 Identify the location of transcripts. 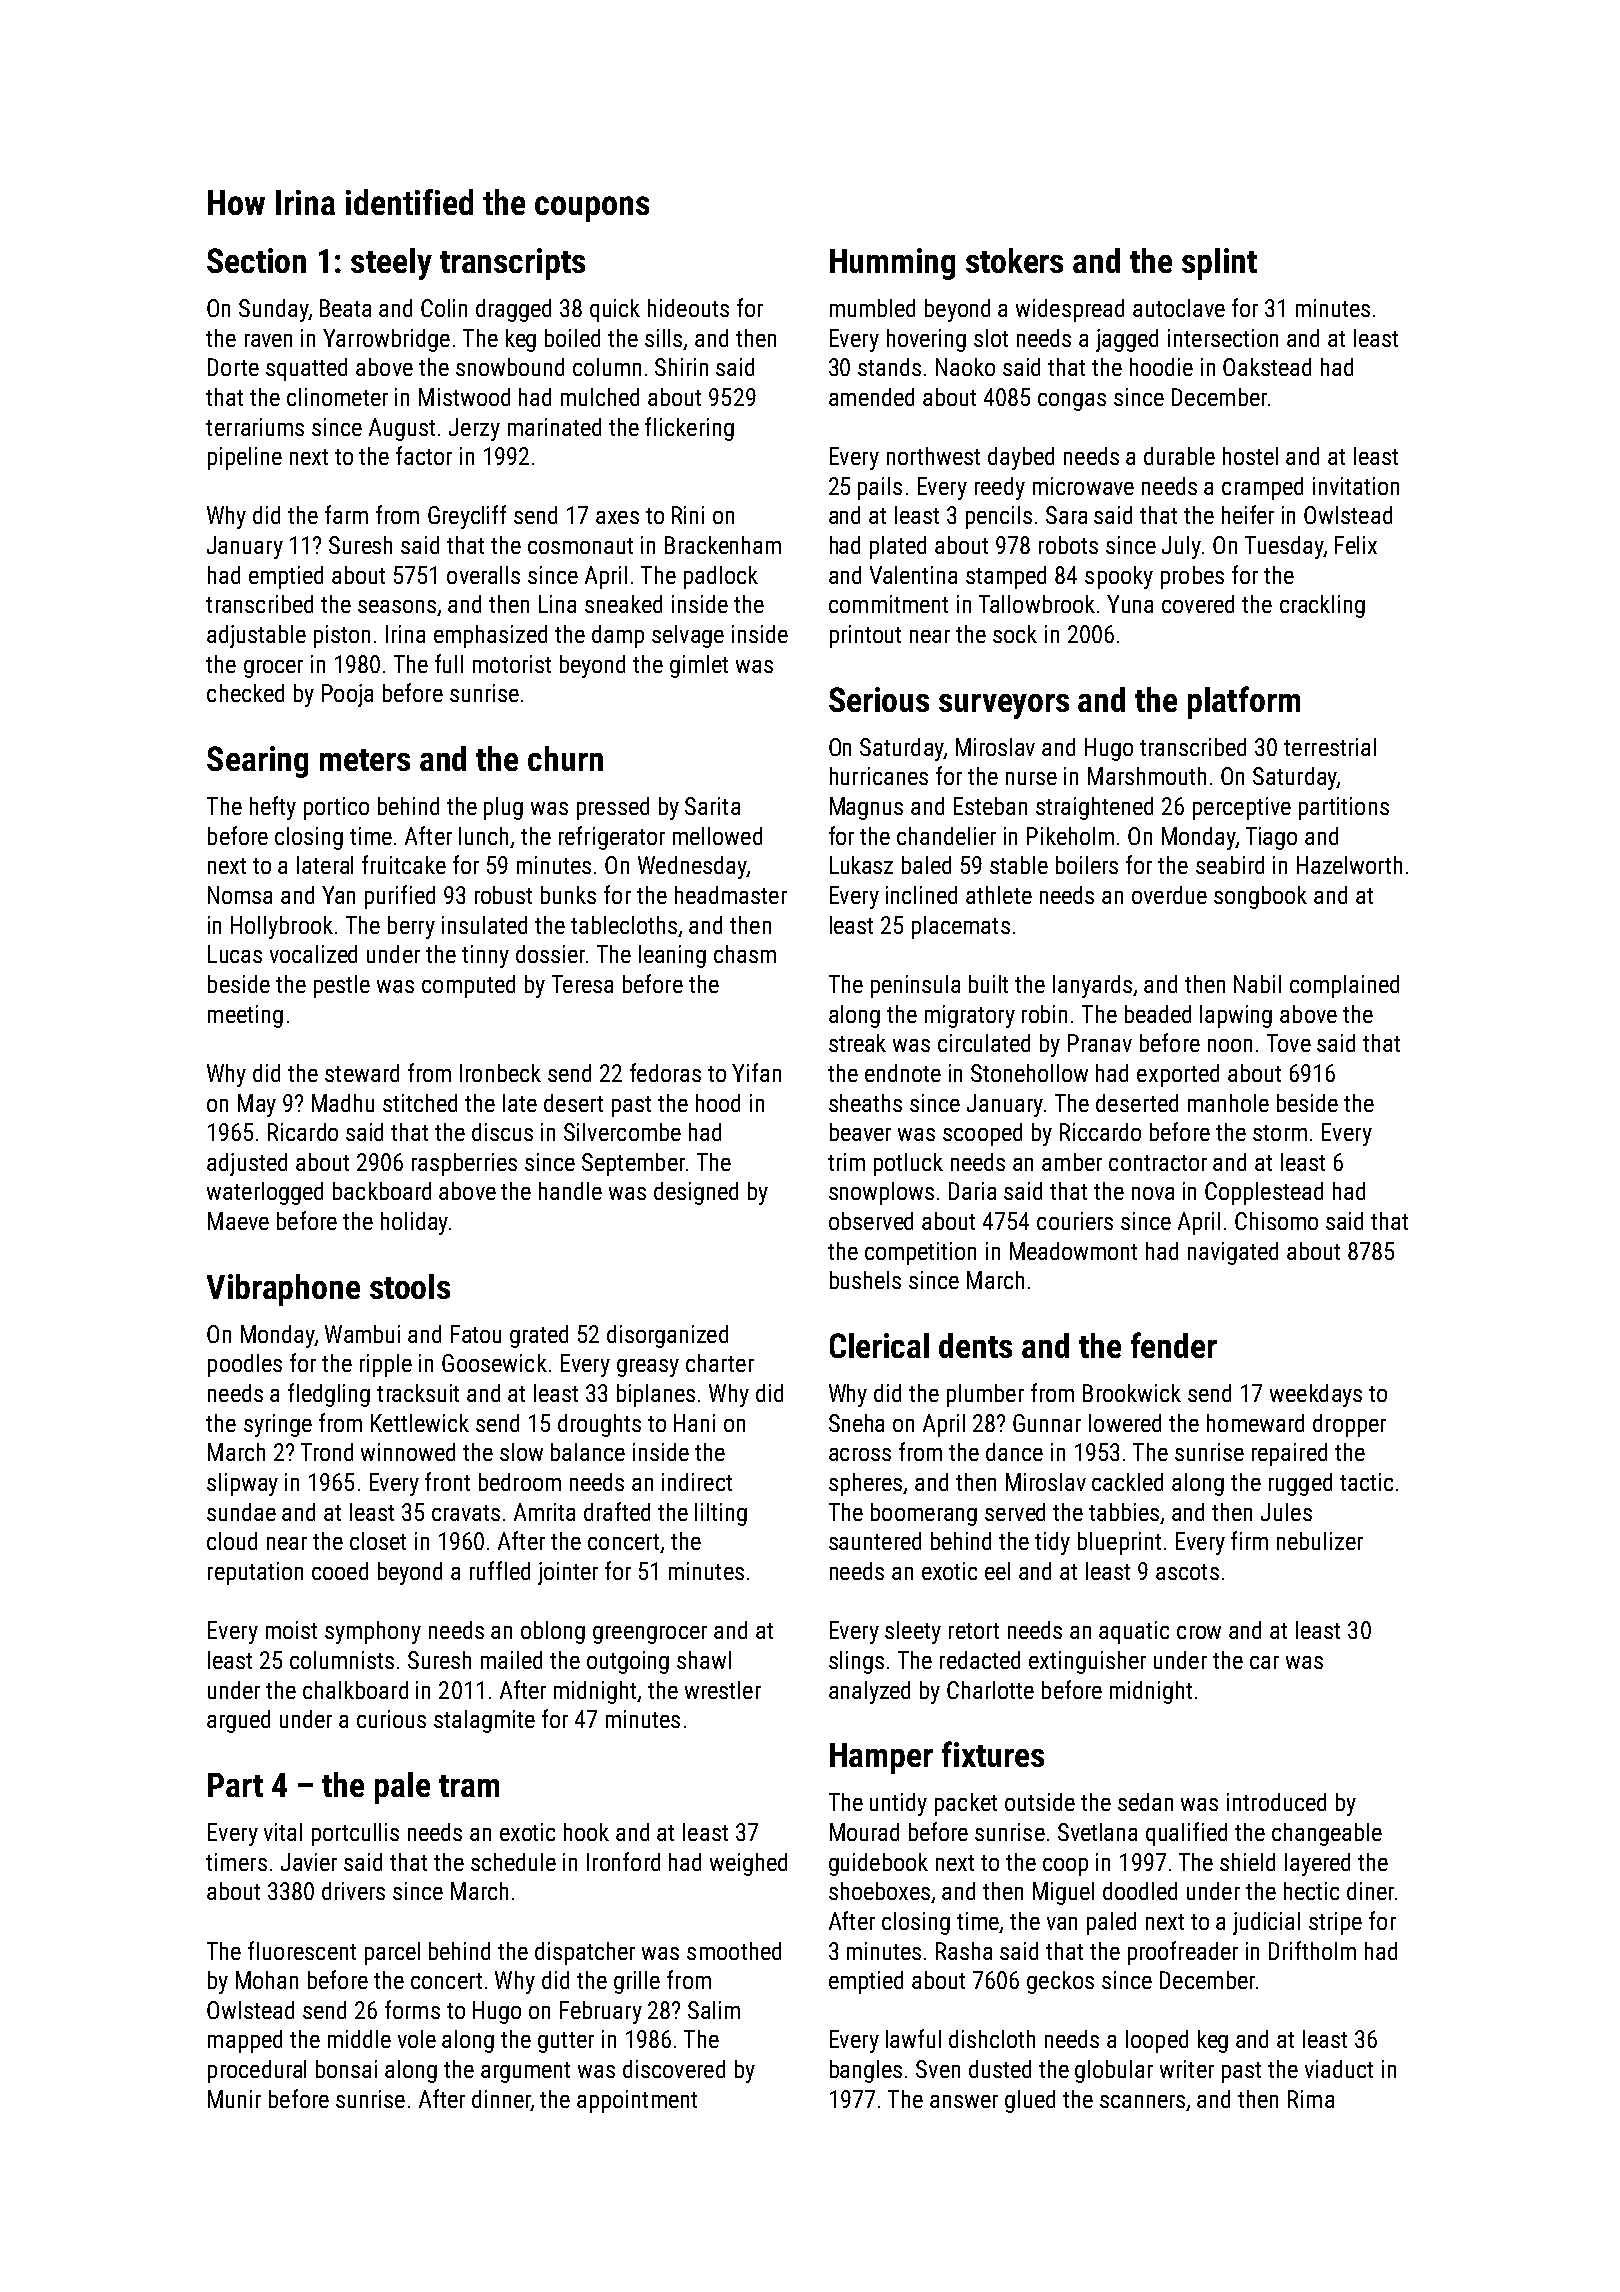
(512, 264).
